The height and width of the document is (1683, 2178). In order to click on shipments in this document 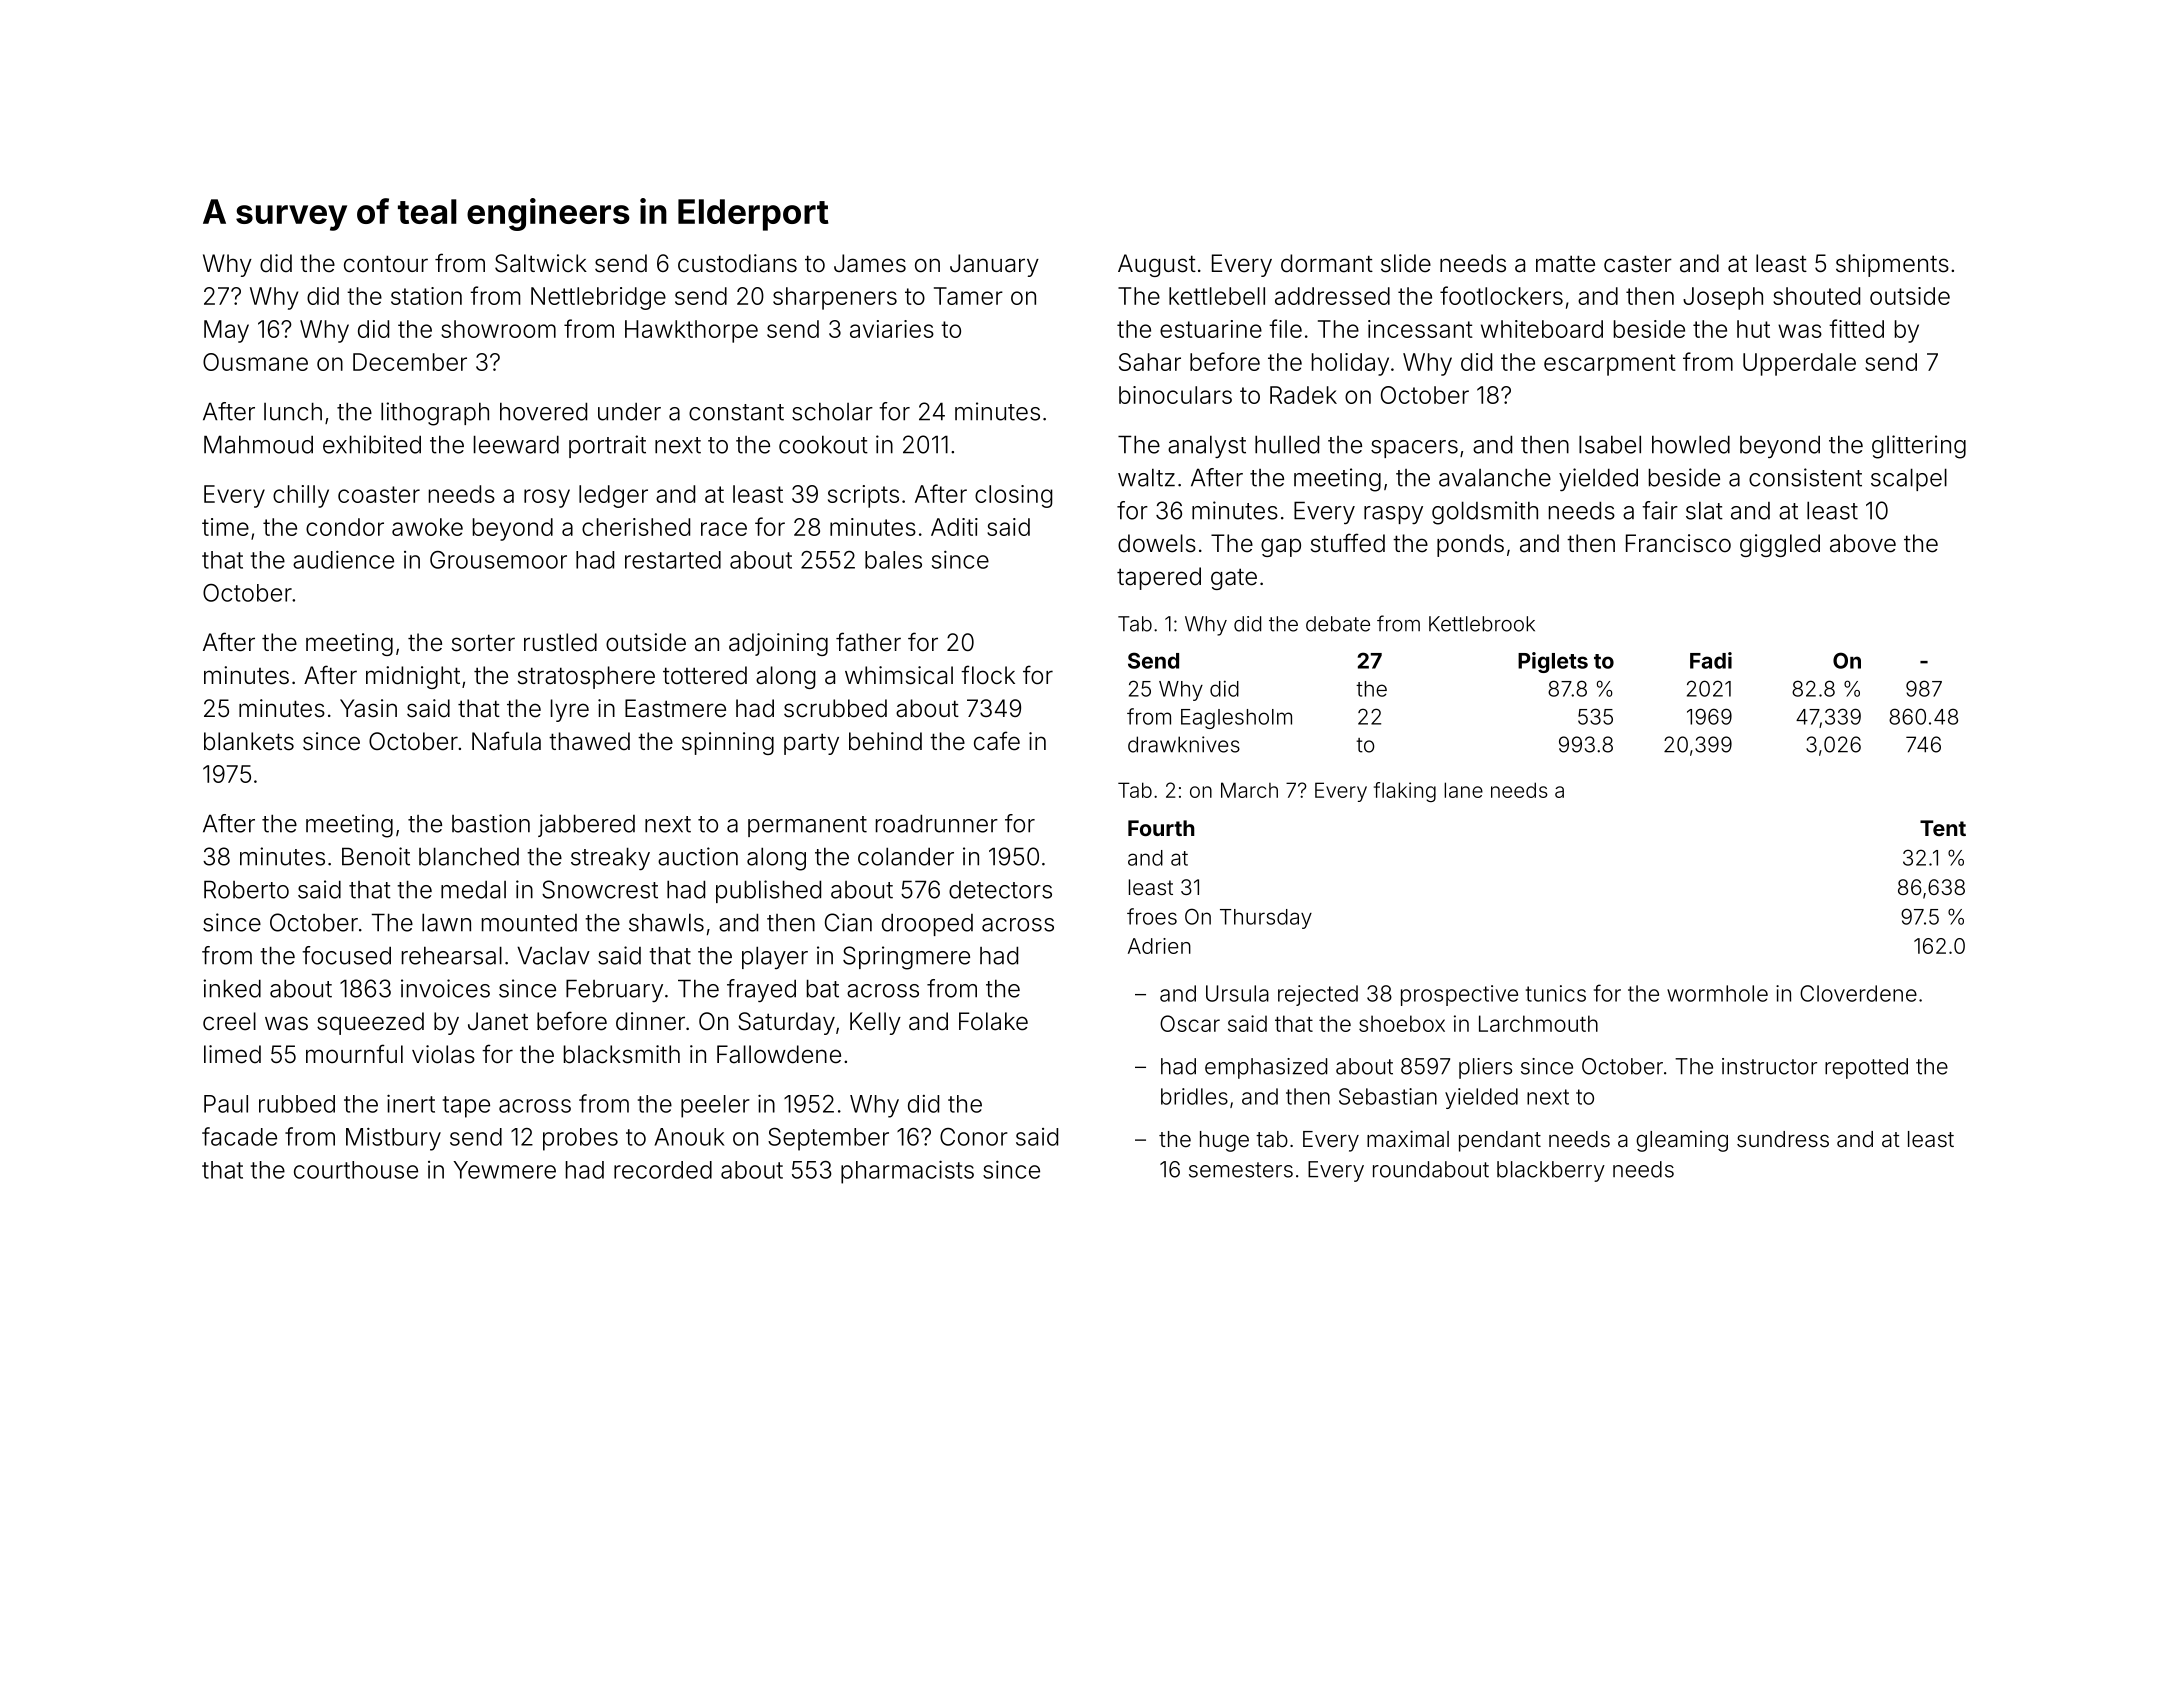, I will do `click(1892, 265)`.
